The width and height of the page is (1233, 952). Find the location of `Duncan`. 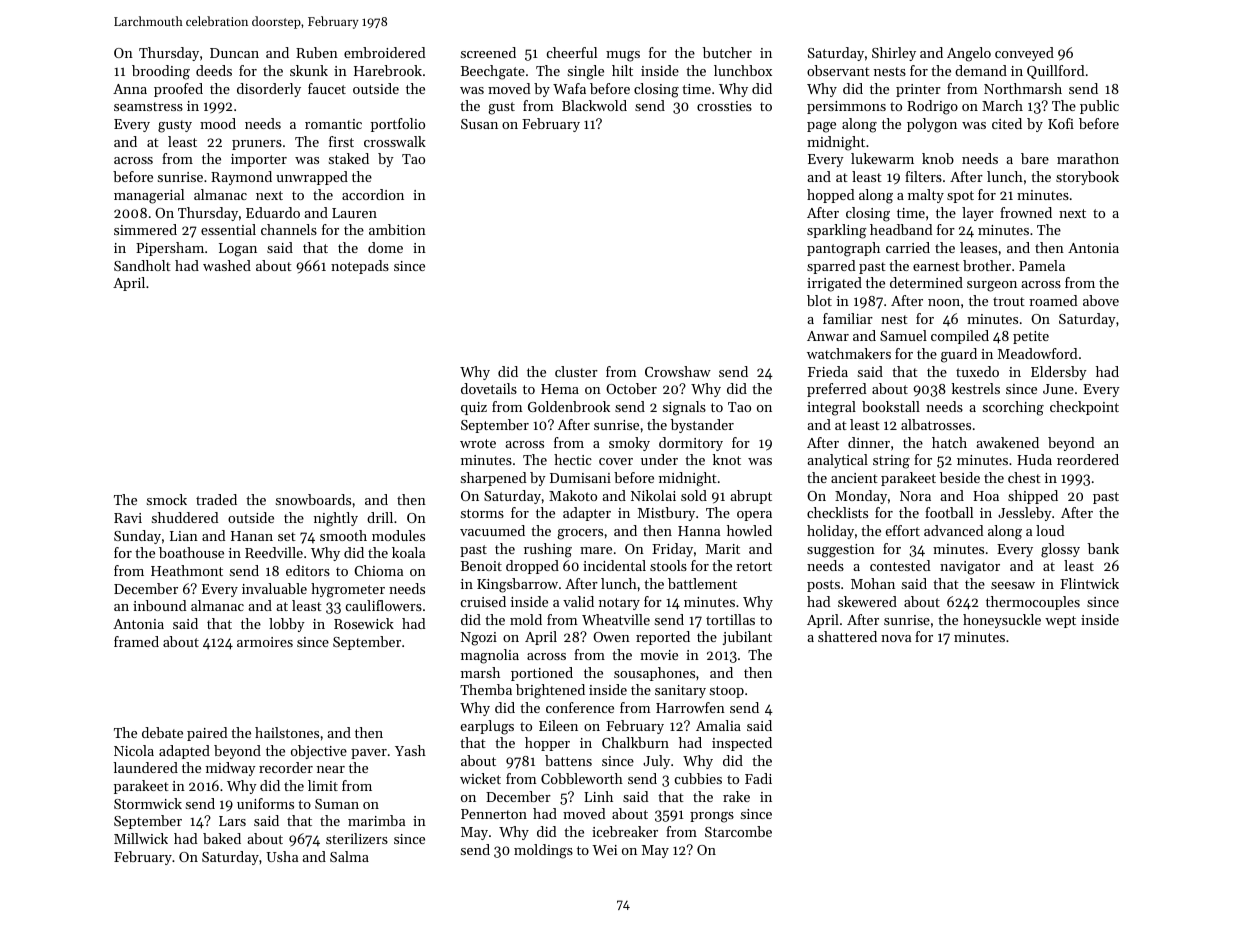

Duncan is located at coordinates (234, 53).
